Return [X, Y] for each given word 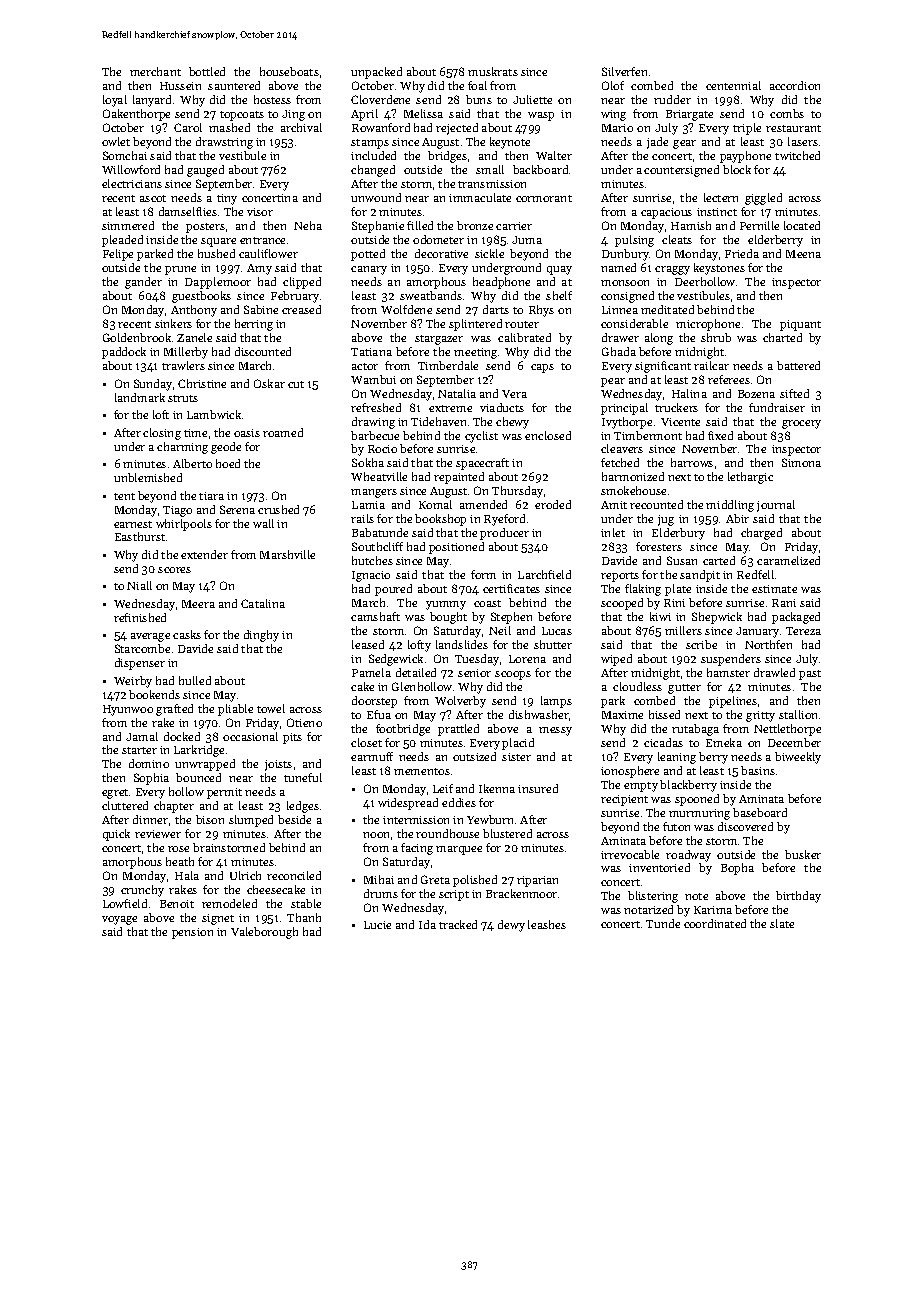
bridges [447, 157]
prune [180, 270]
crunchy [142, 891]
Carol [188, 127]
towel [271, 708]
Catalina [263, 603]
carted [719, 560]
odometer [438, 239]
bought [448, 618]
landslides [462, 644]
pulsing [634, 241]
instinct [717, 212]
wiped [616, 660]
